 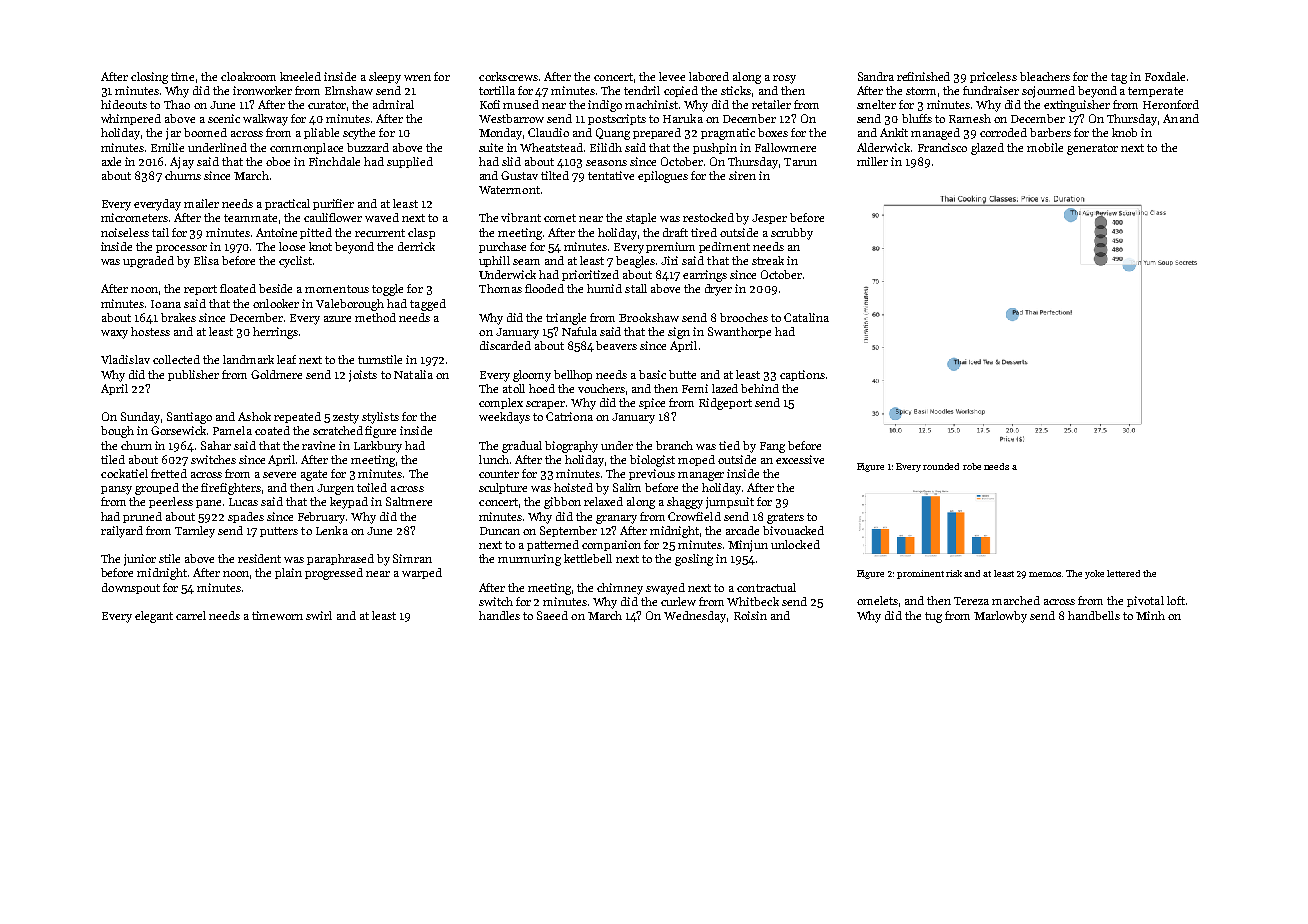 What do you see at coordinates (319, 615) in the document?
I see `swirl` at bounding box center [319, 615].
